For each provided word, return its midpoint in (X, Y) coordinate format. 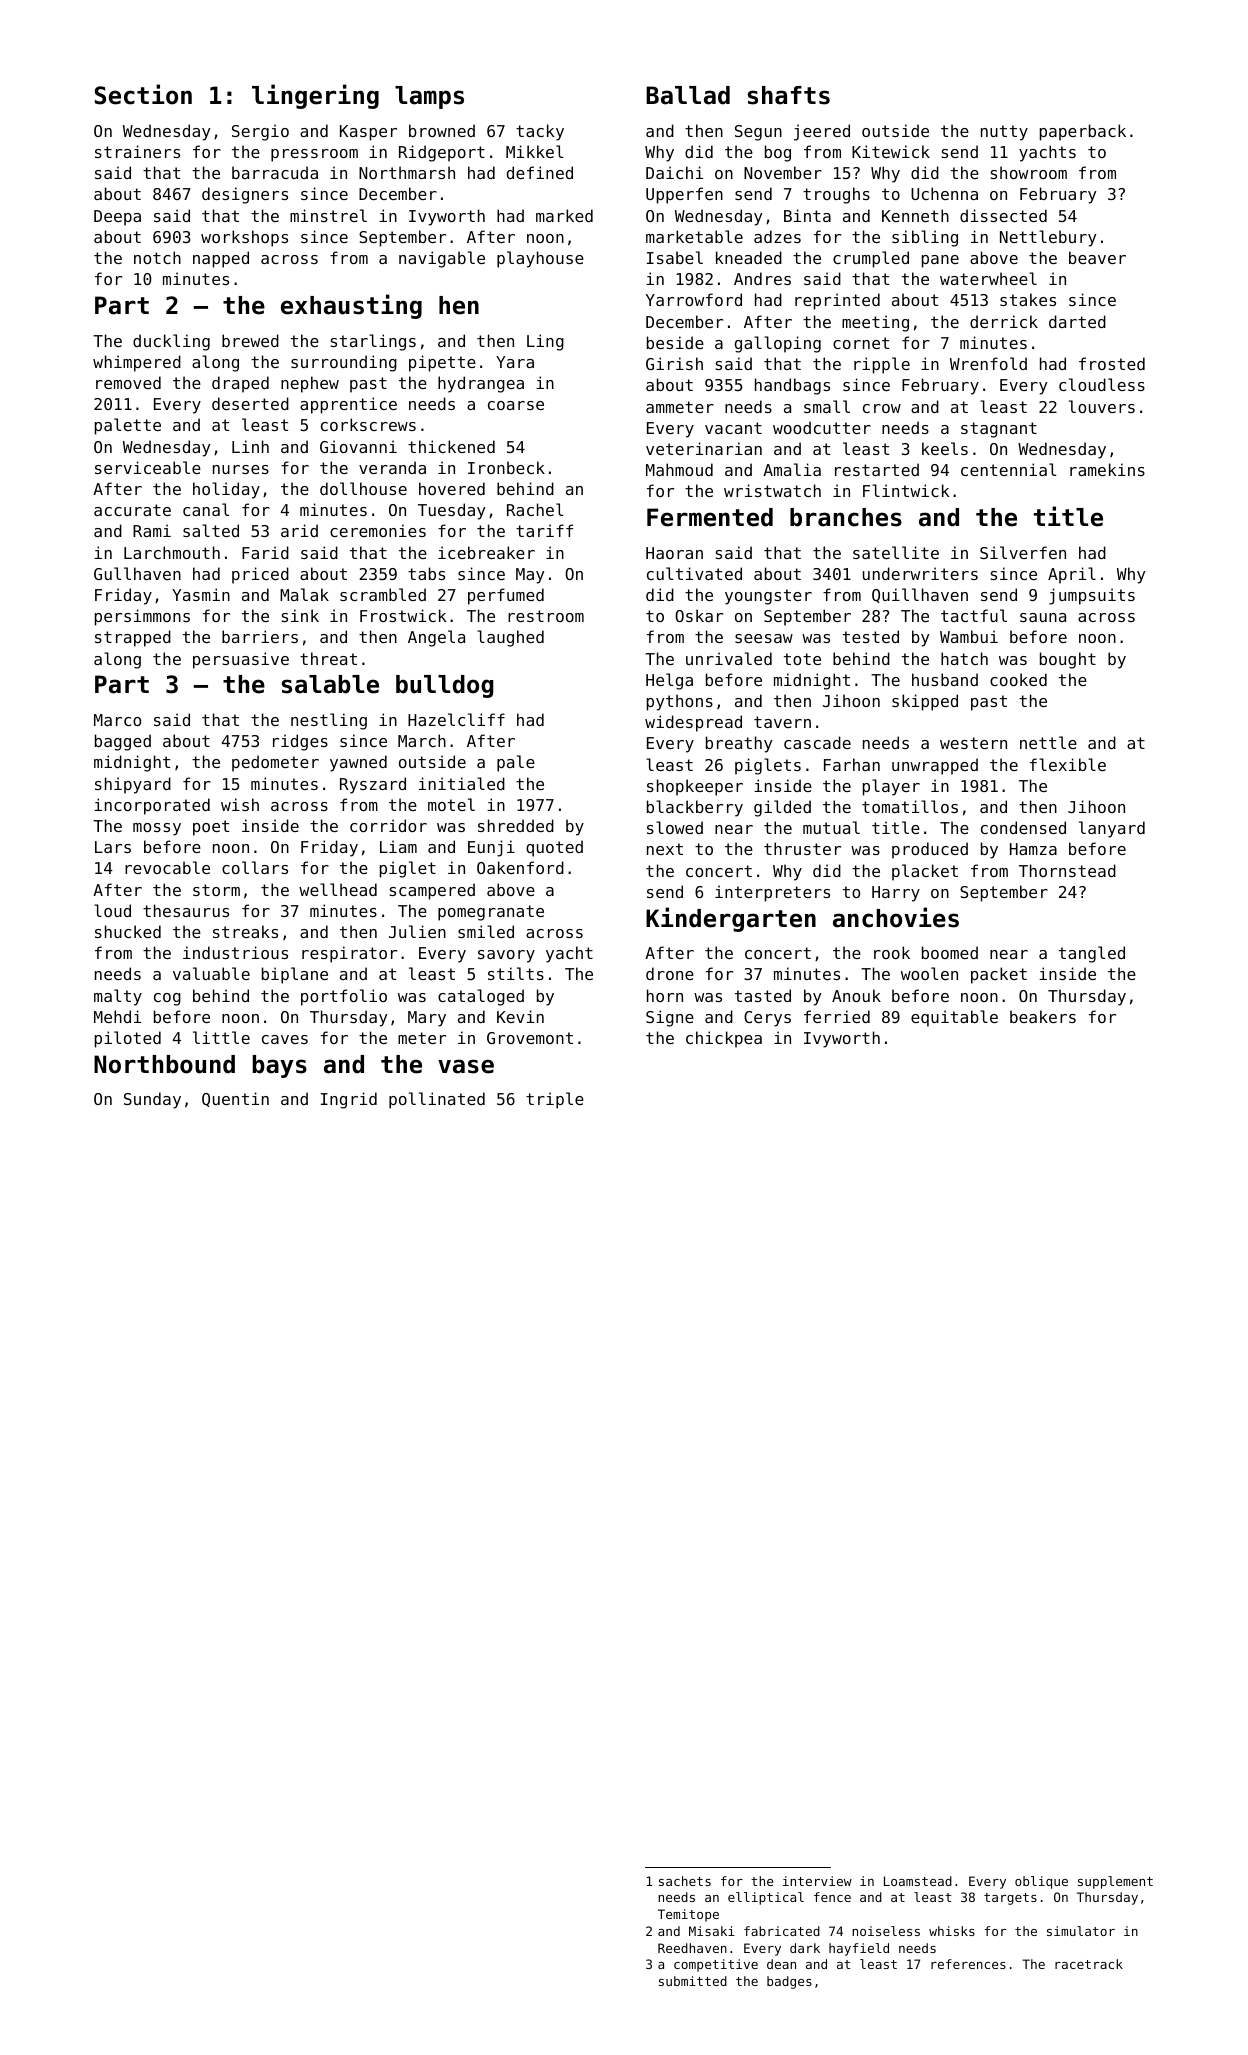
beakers (1043, 1016)
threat (328, 658)
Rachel (535, 509)
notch (157, 257)
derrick (1004, 321)
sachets (685, 1881)
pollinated (437, 1100)
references (968, 1964)
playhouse (540, 259)
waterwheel (988, 278)
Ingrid (349, 1100)
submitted (693, 1981)
